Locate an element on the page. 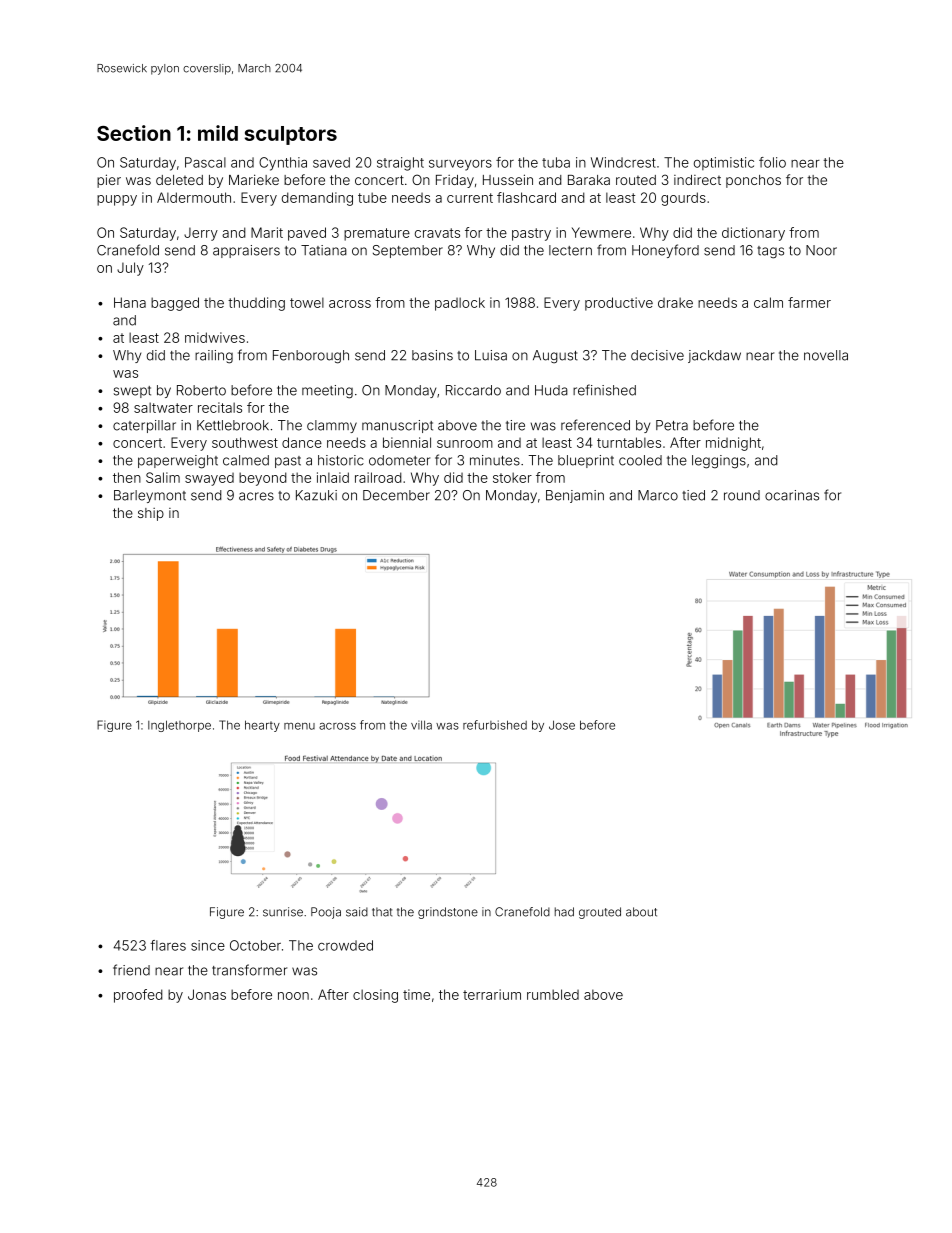 The height and width of the page is (1233, 952). Jose is located at coordinates (562, 725).
